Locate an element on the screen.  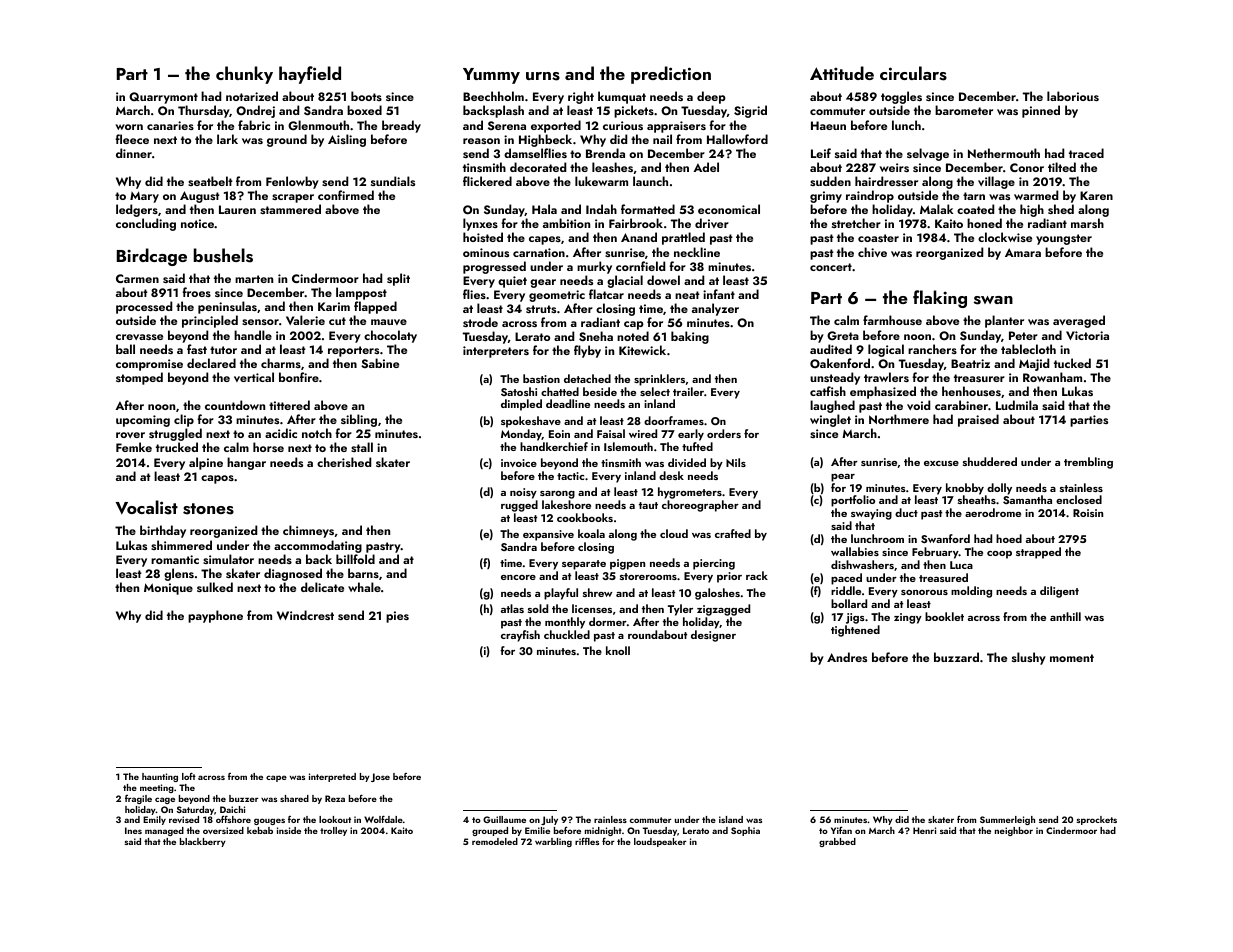
capos is located at coordinates (217, 479).
